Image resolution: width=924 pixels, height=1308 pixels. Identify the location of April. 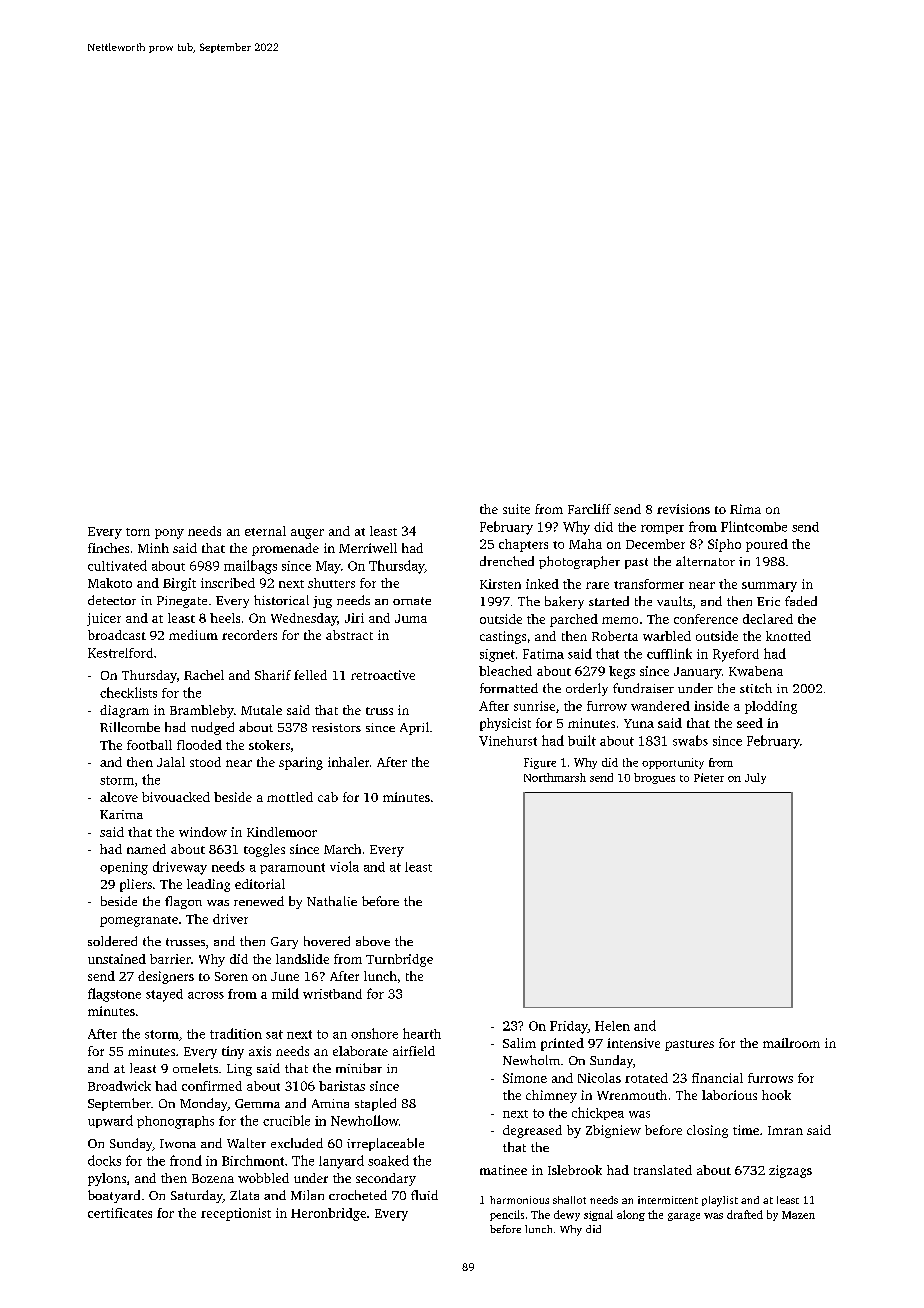
(414, 728).
